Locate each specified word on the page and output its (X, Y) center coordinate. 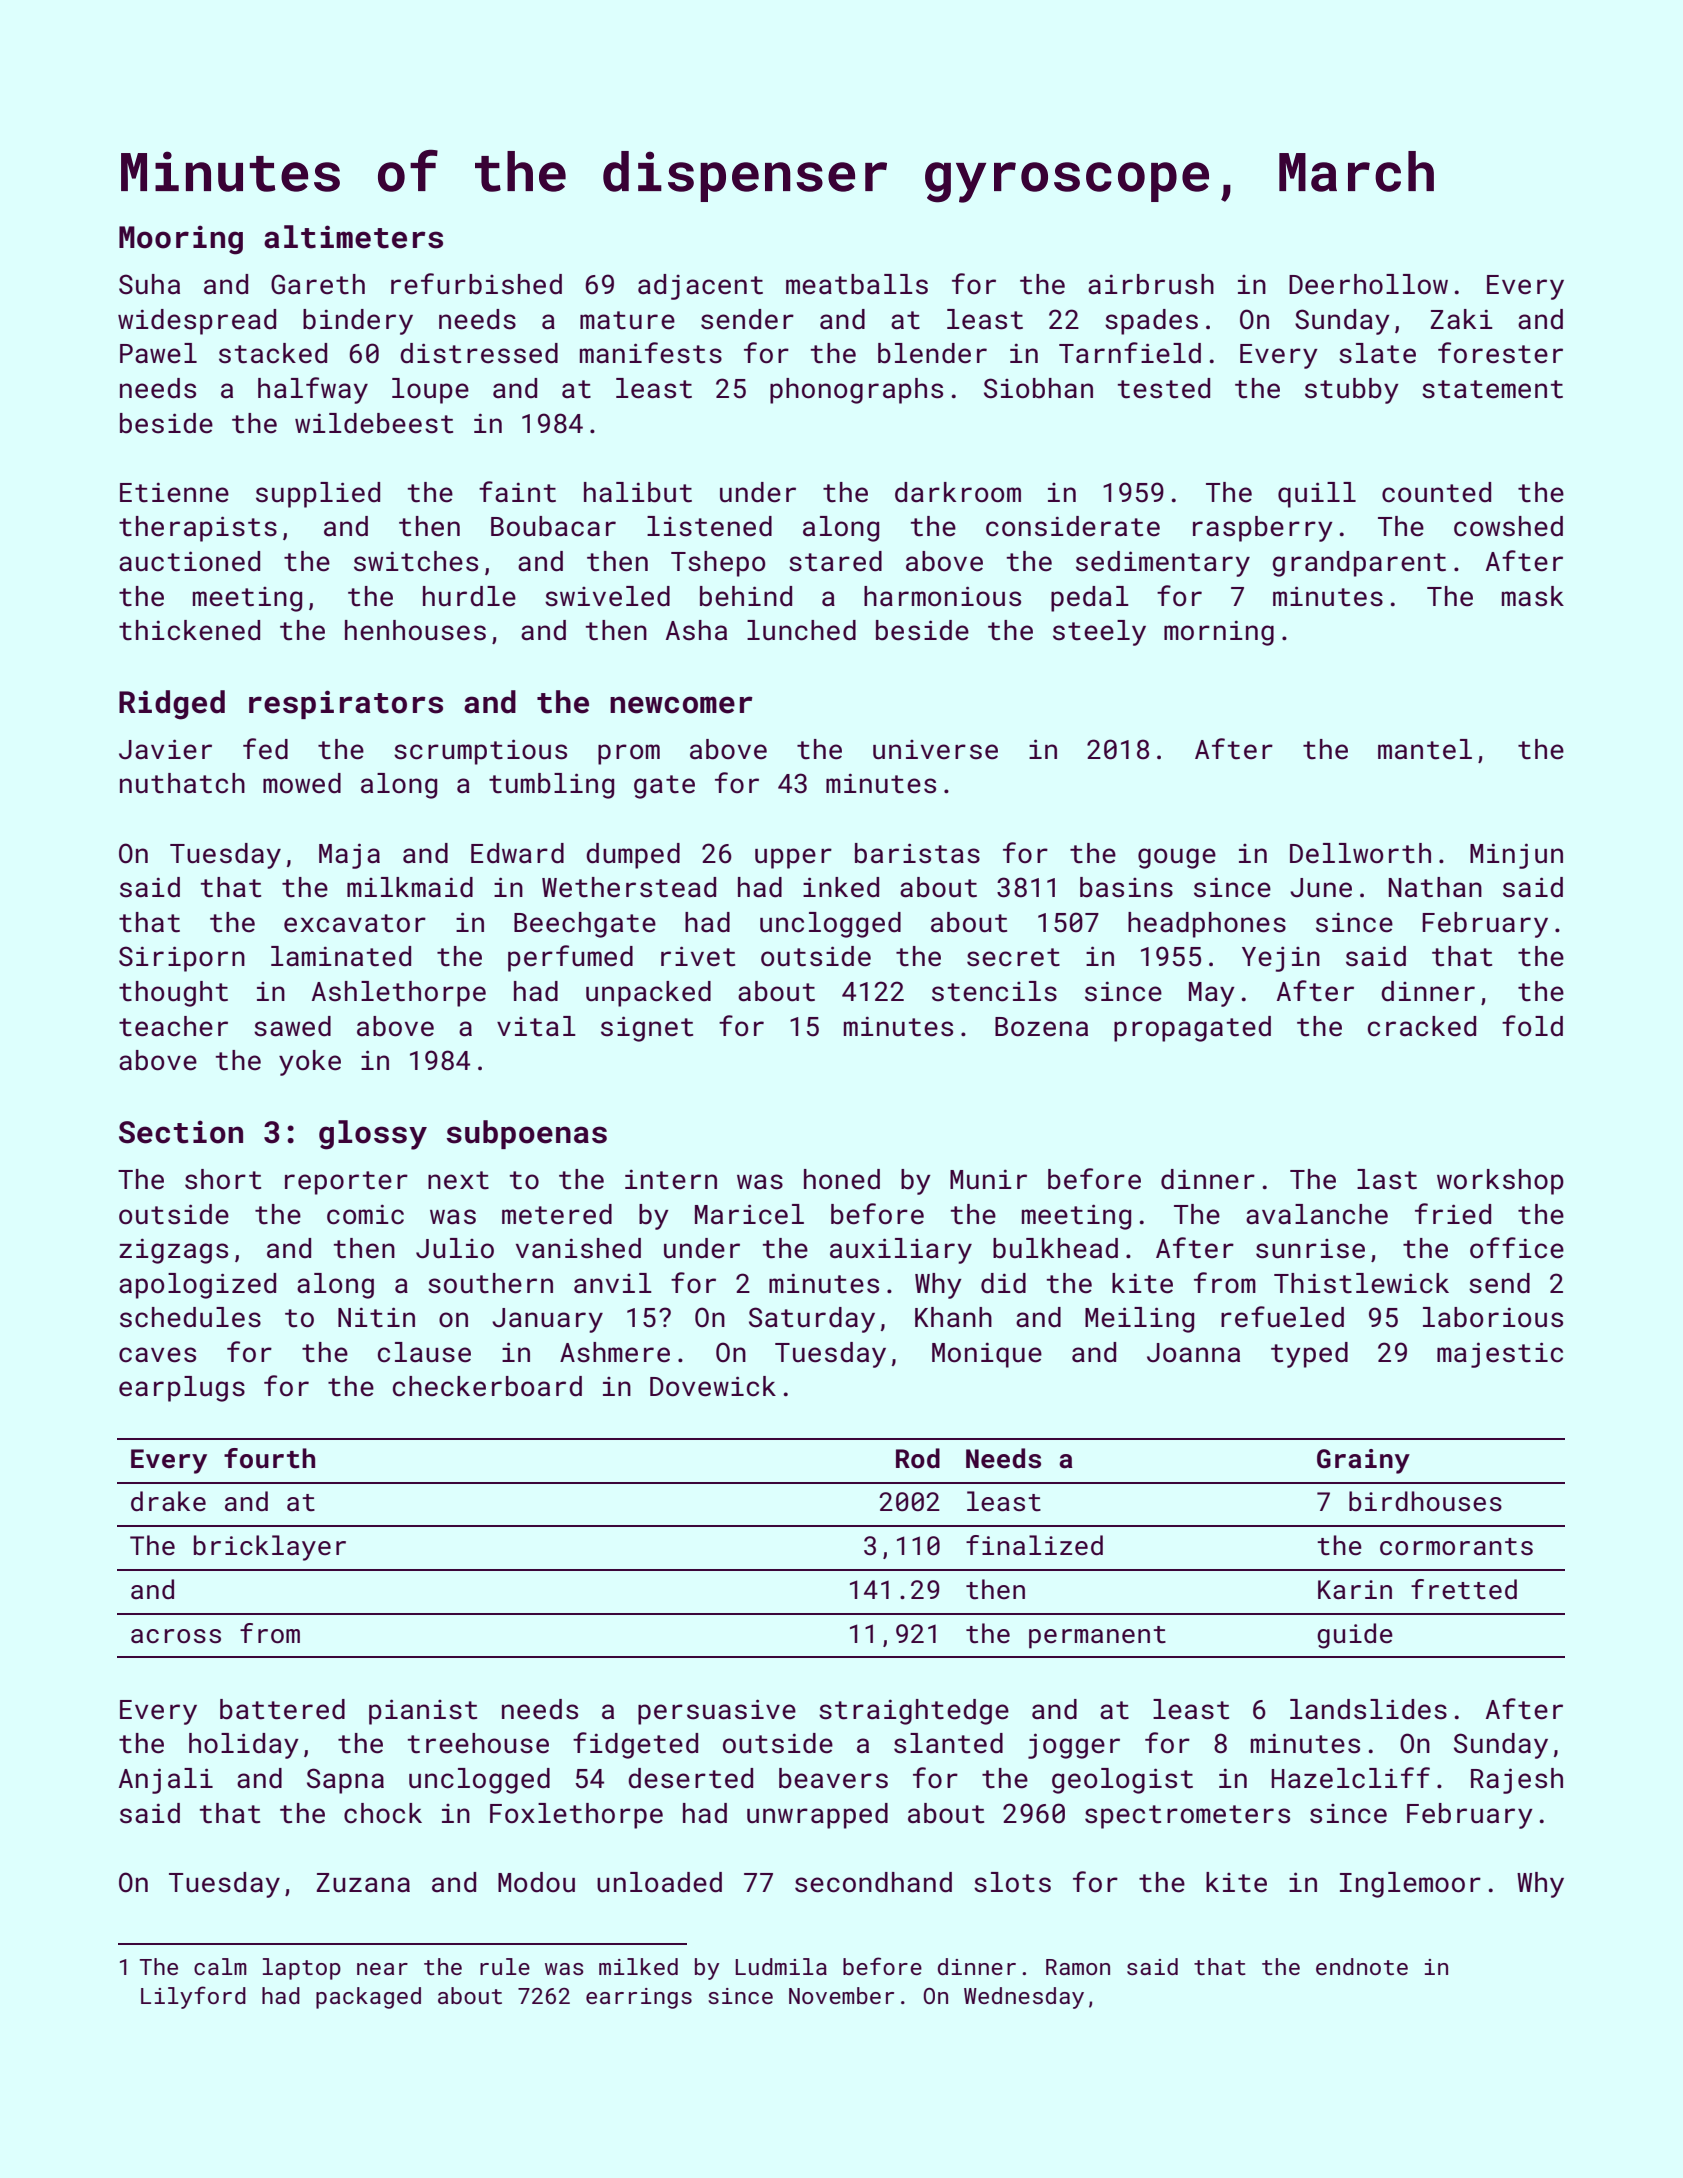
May (1212, 994)
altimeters (353, 237)
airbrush (1151, 284)
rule (505, 1966)
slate (1377, 353)
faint (517, 492)
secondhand (873, 1882)
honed (842, 1179)
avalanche (1317, 1214)
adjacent (700, 287)
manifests (651, 353)
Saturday (812, 1320)
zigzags (173, 1251)
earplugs (182, 1389)
